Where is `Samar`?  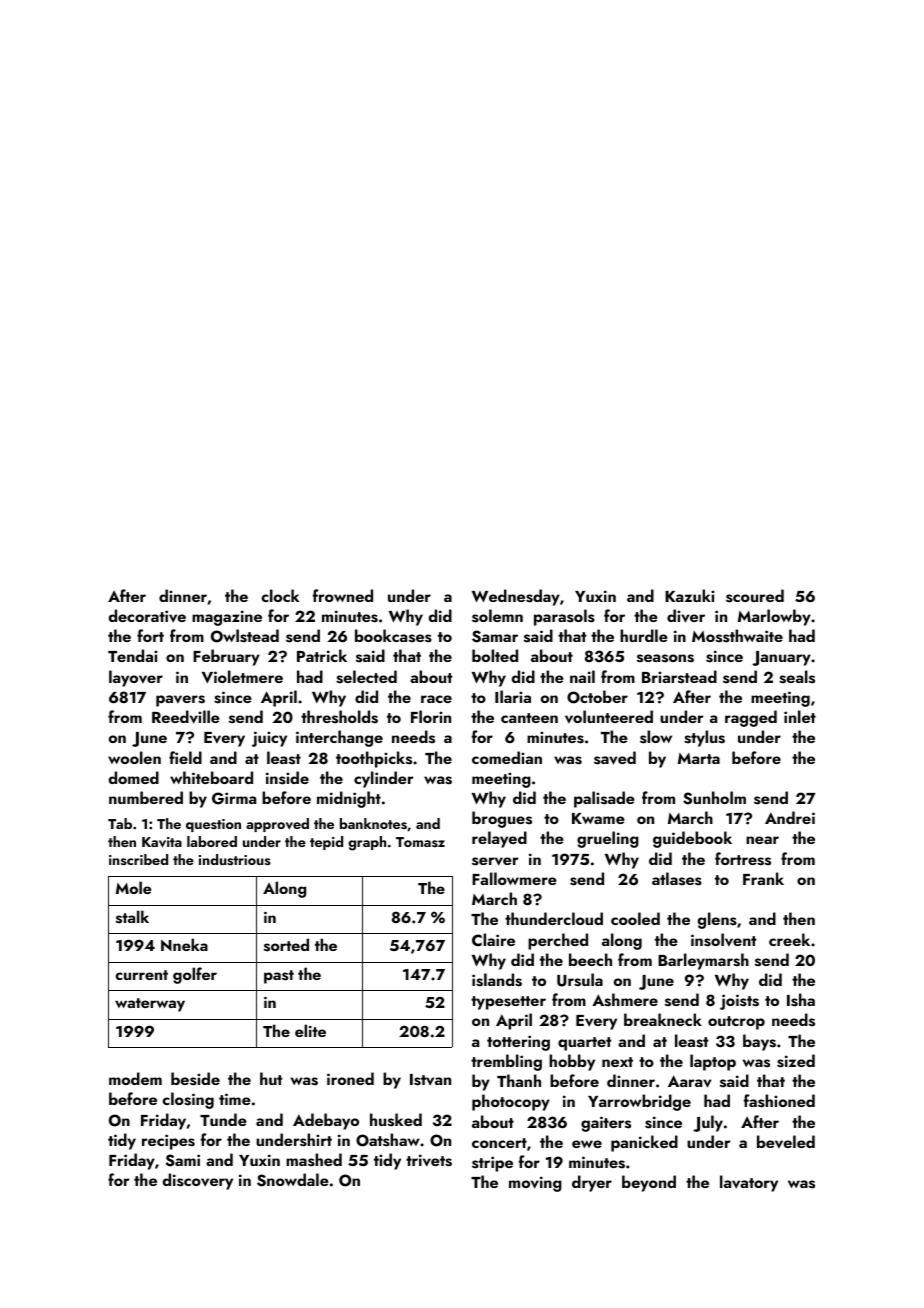 Samar is located at coordinates (495, 636).
